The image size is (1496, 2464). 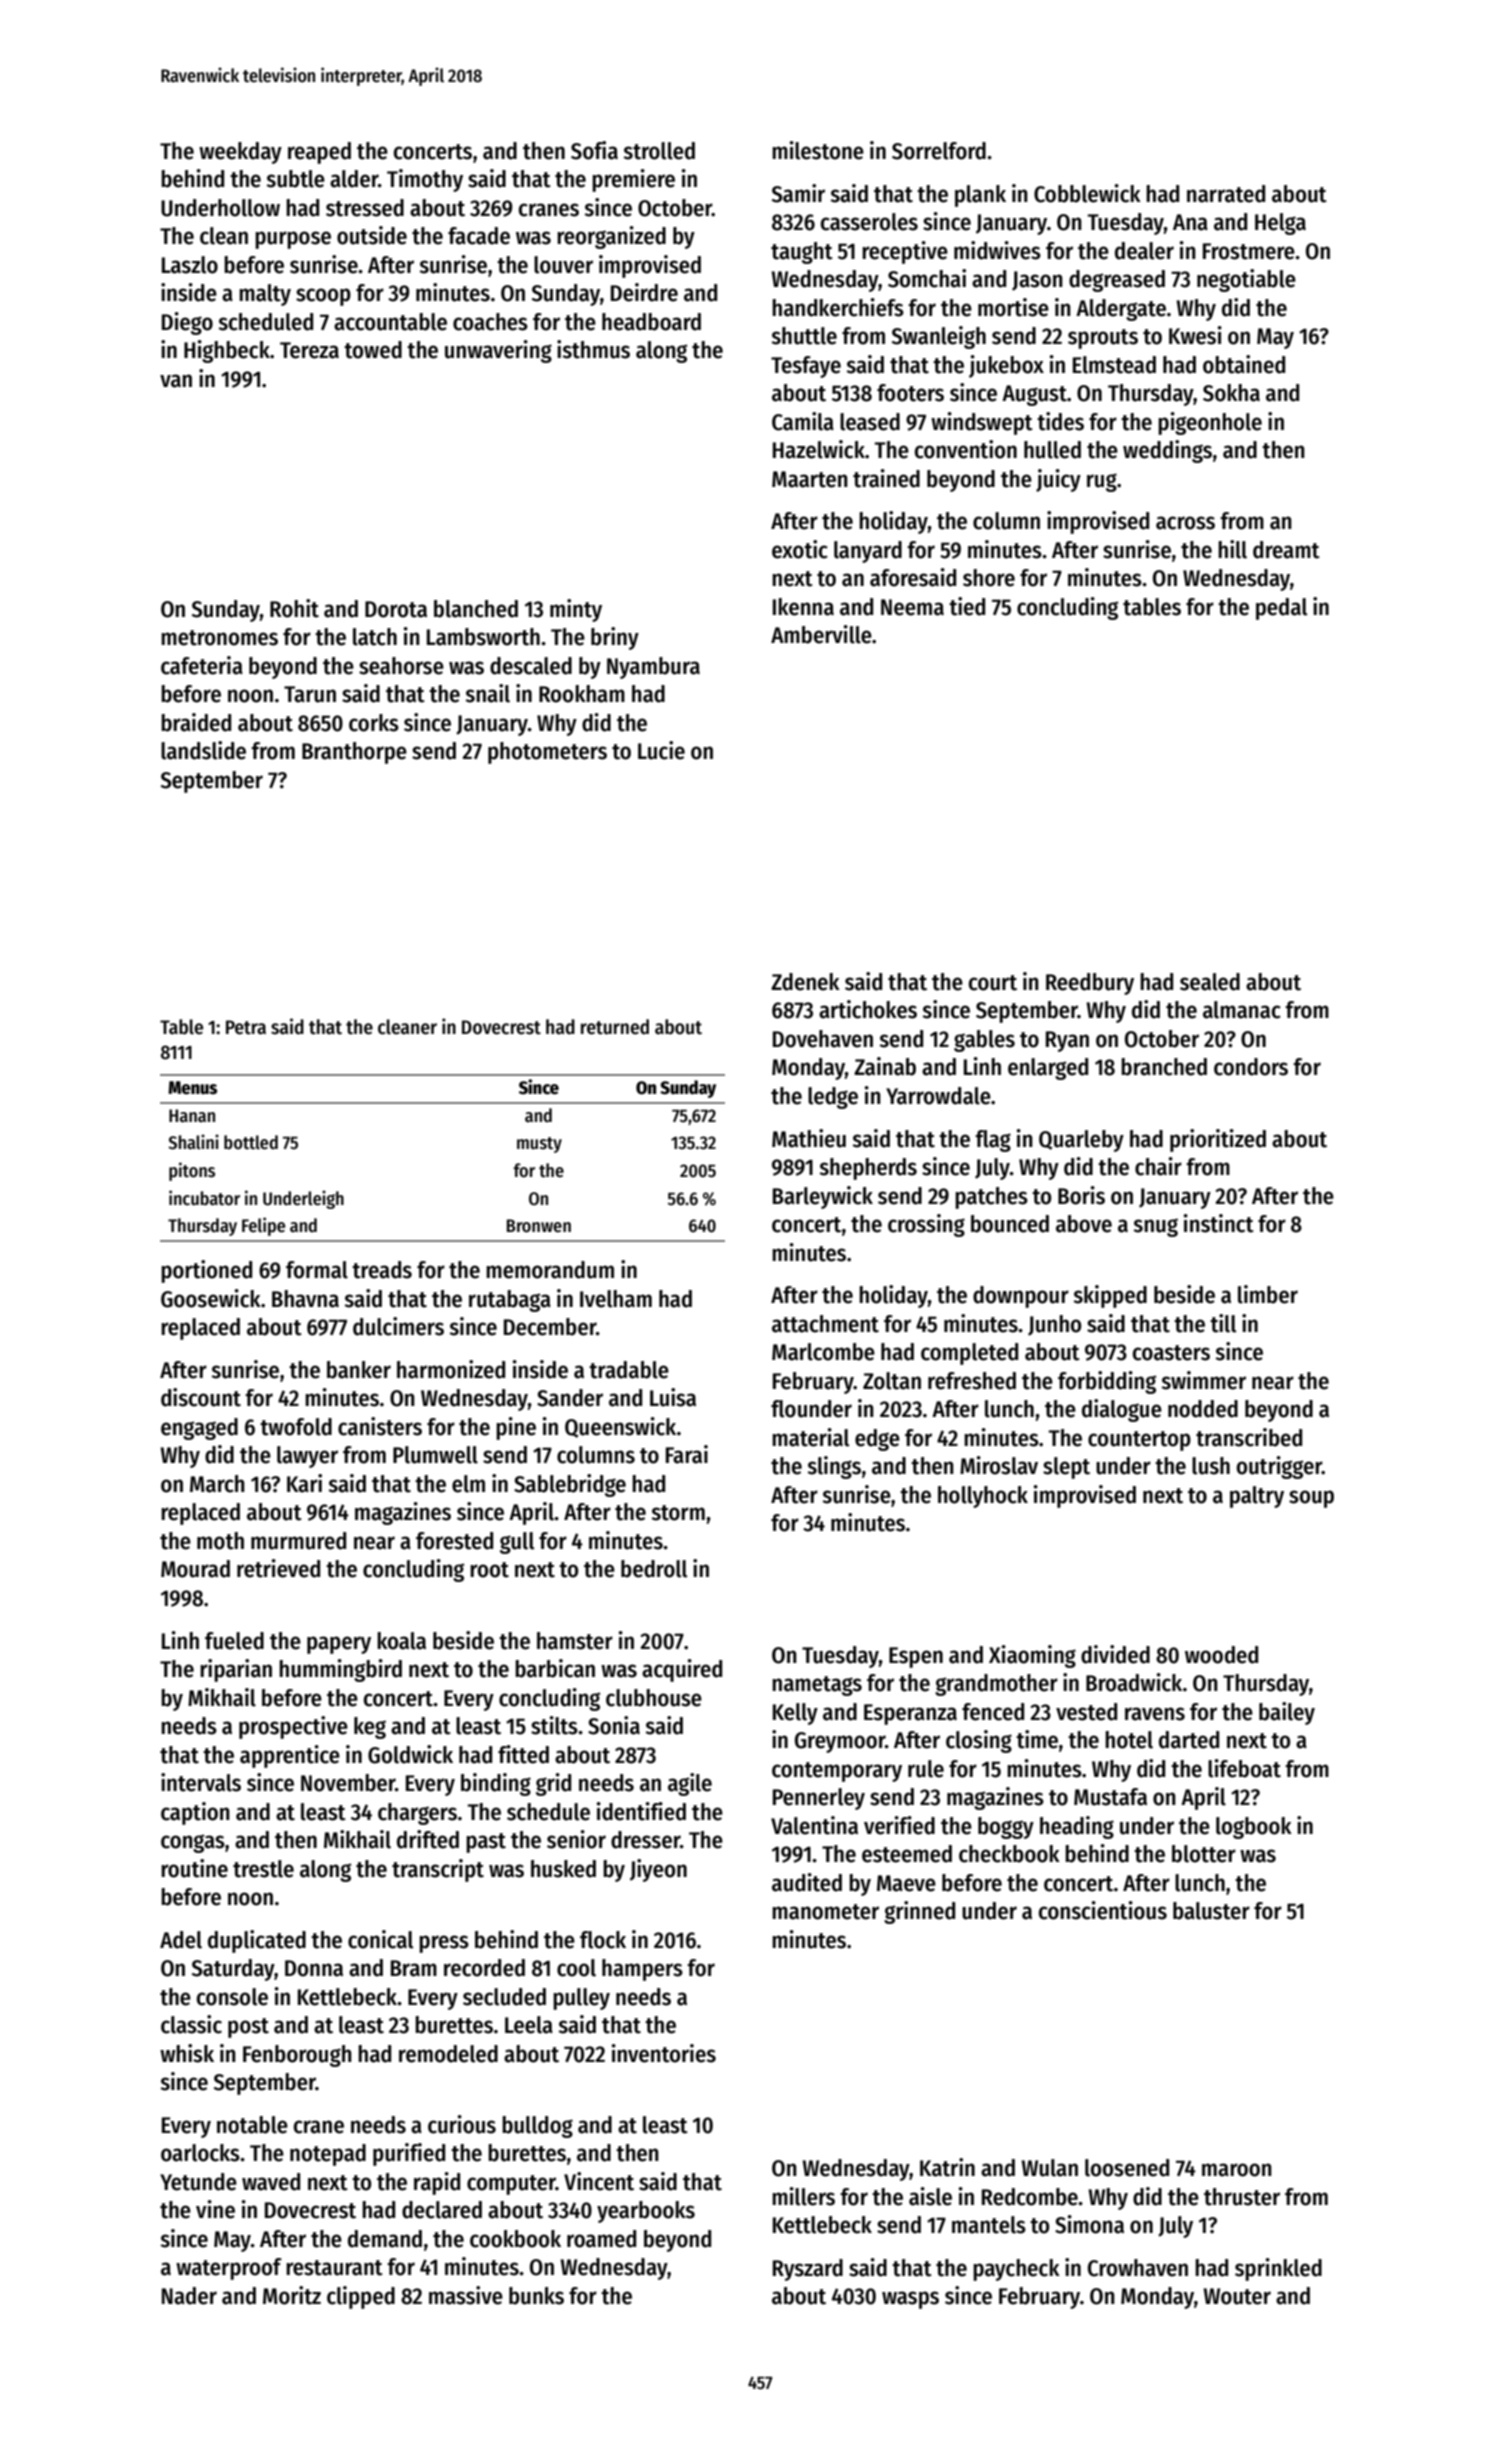 What do you see at coordinates (409, 2154) in the screenshot?
I see `purified` at bounding box center [409, 2154].
